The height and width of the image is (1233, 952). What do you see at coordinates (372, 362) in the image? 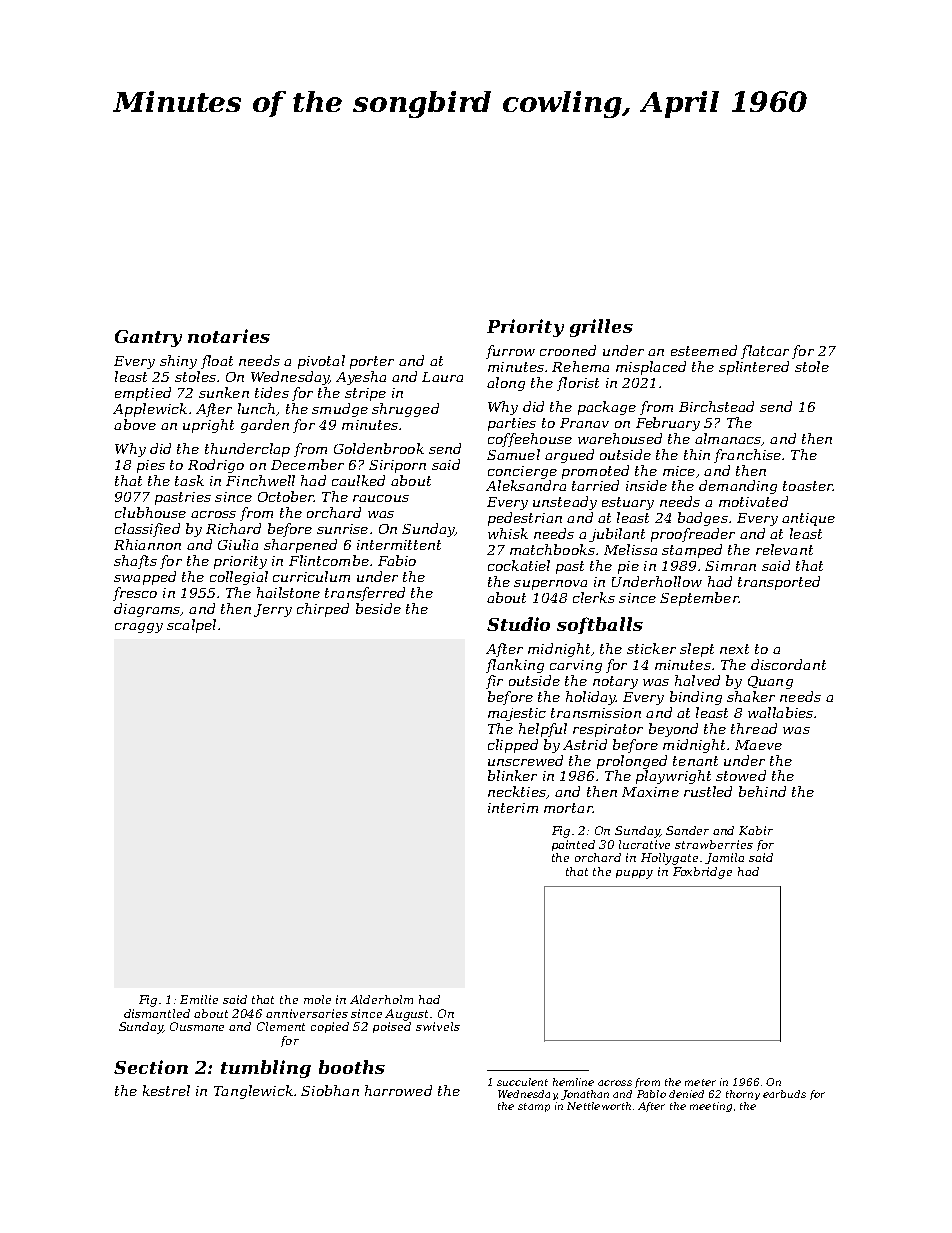
I see `porter` at bounding box center [372, 362].
